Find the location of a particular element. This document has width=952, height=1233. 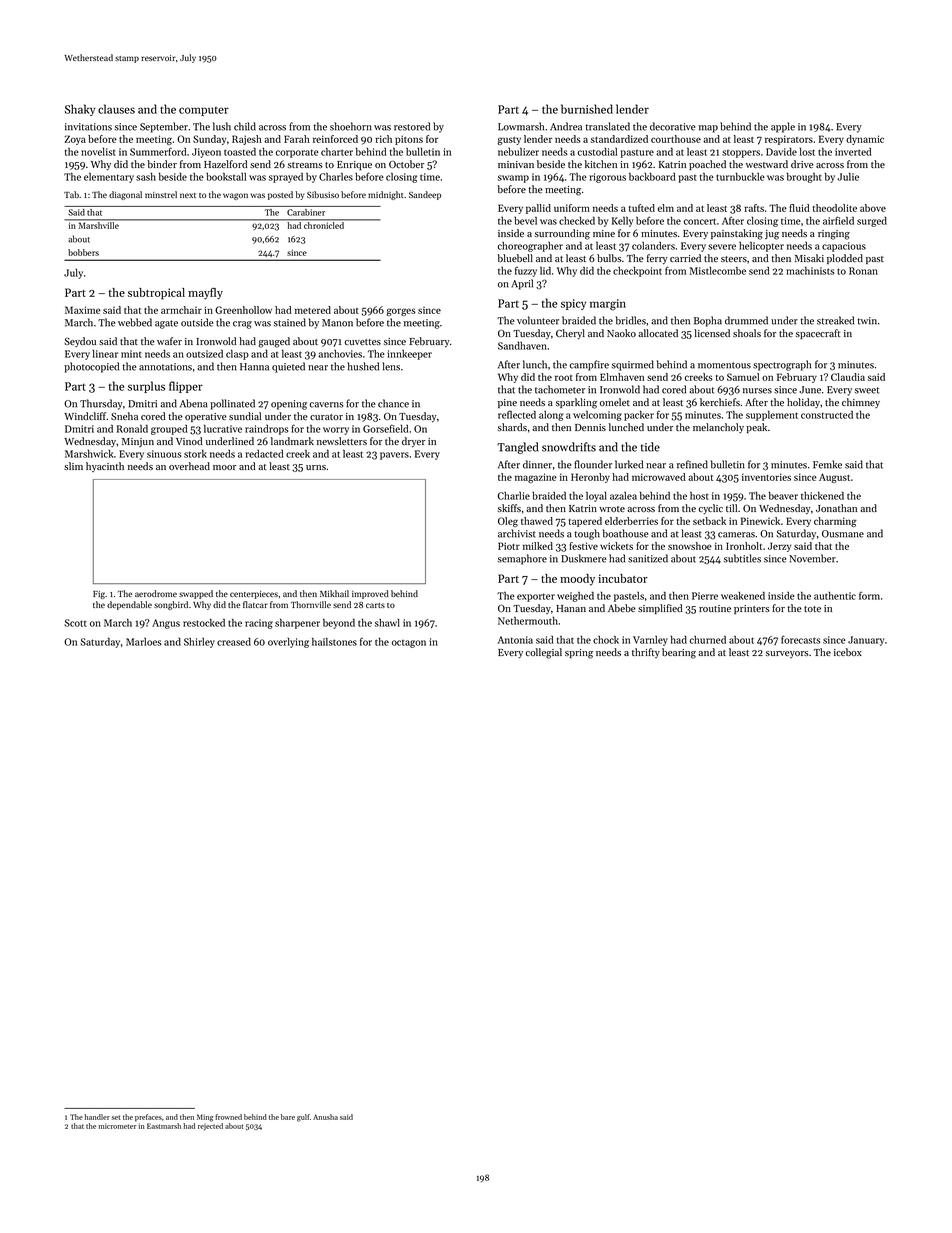

burnished is located at coordinates (587, 109).
